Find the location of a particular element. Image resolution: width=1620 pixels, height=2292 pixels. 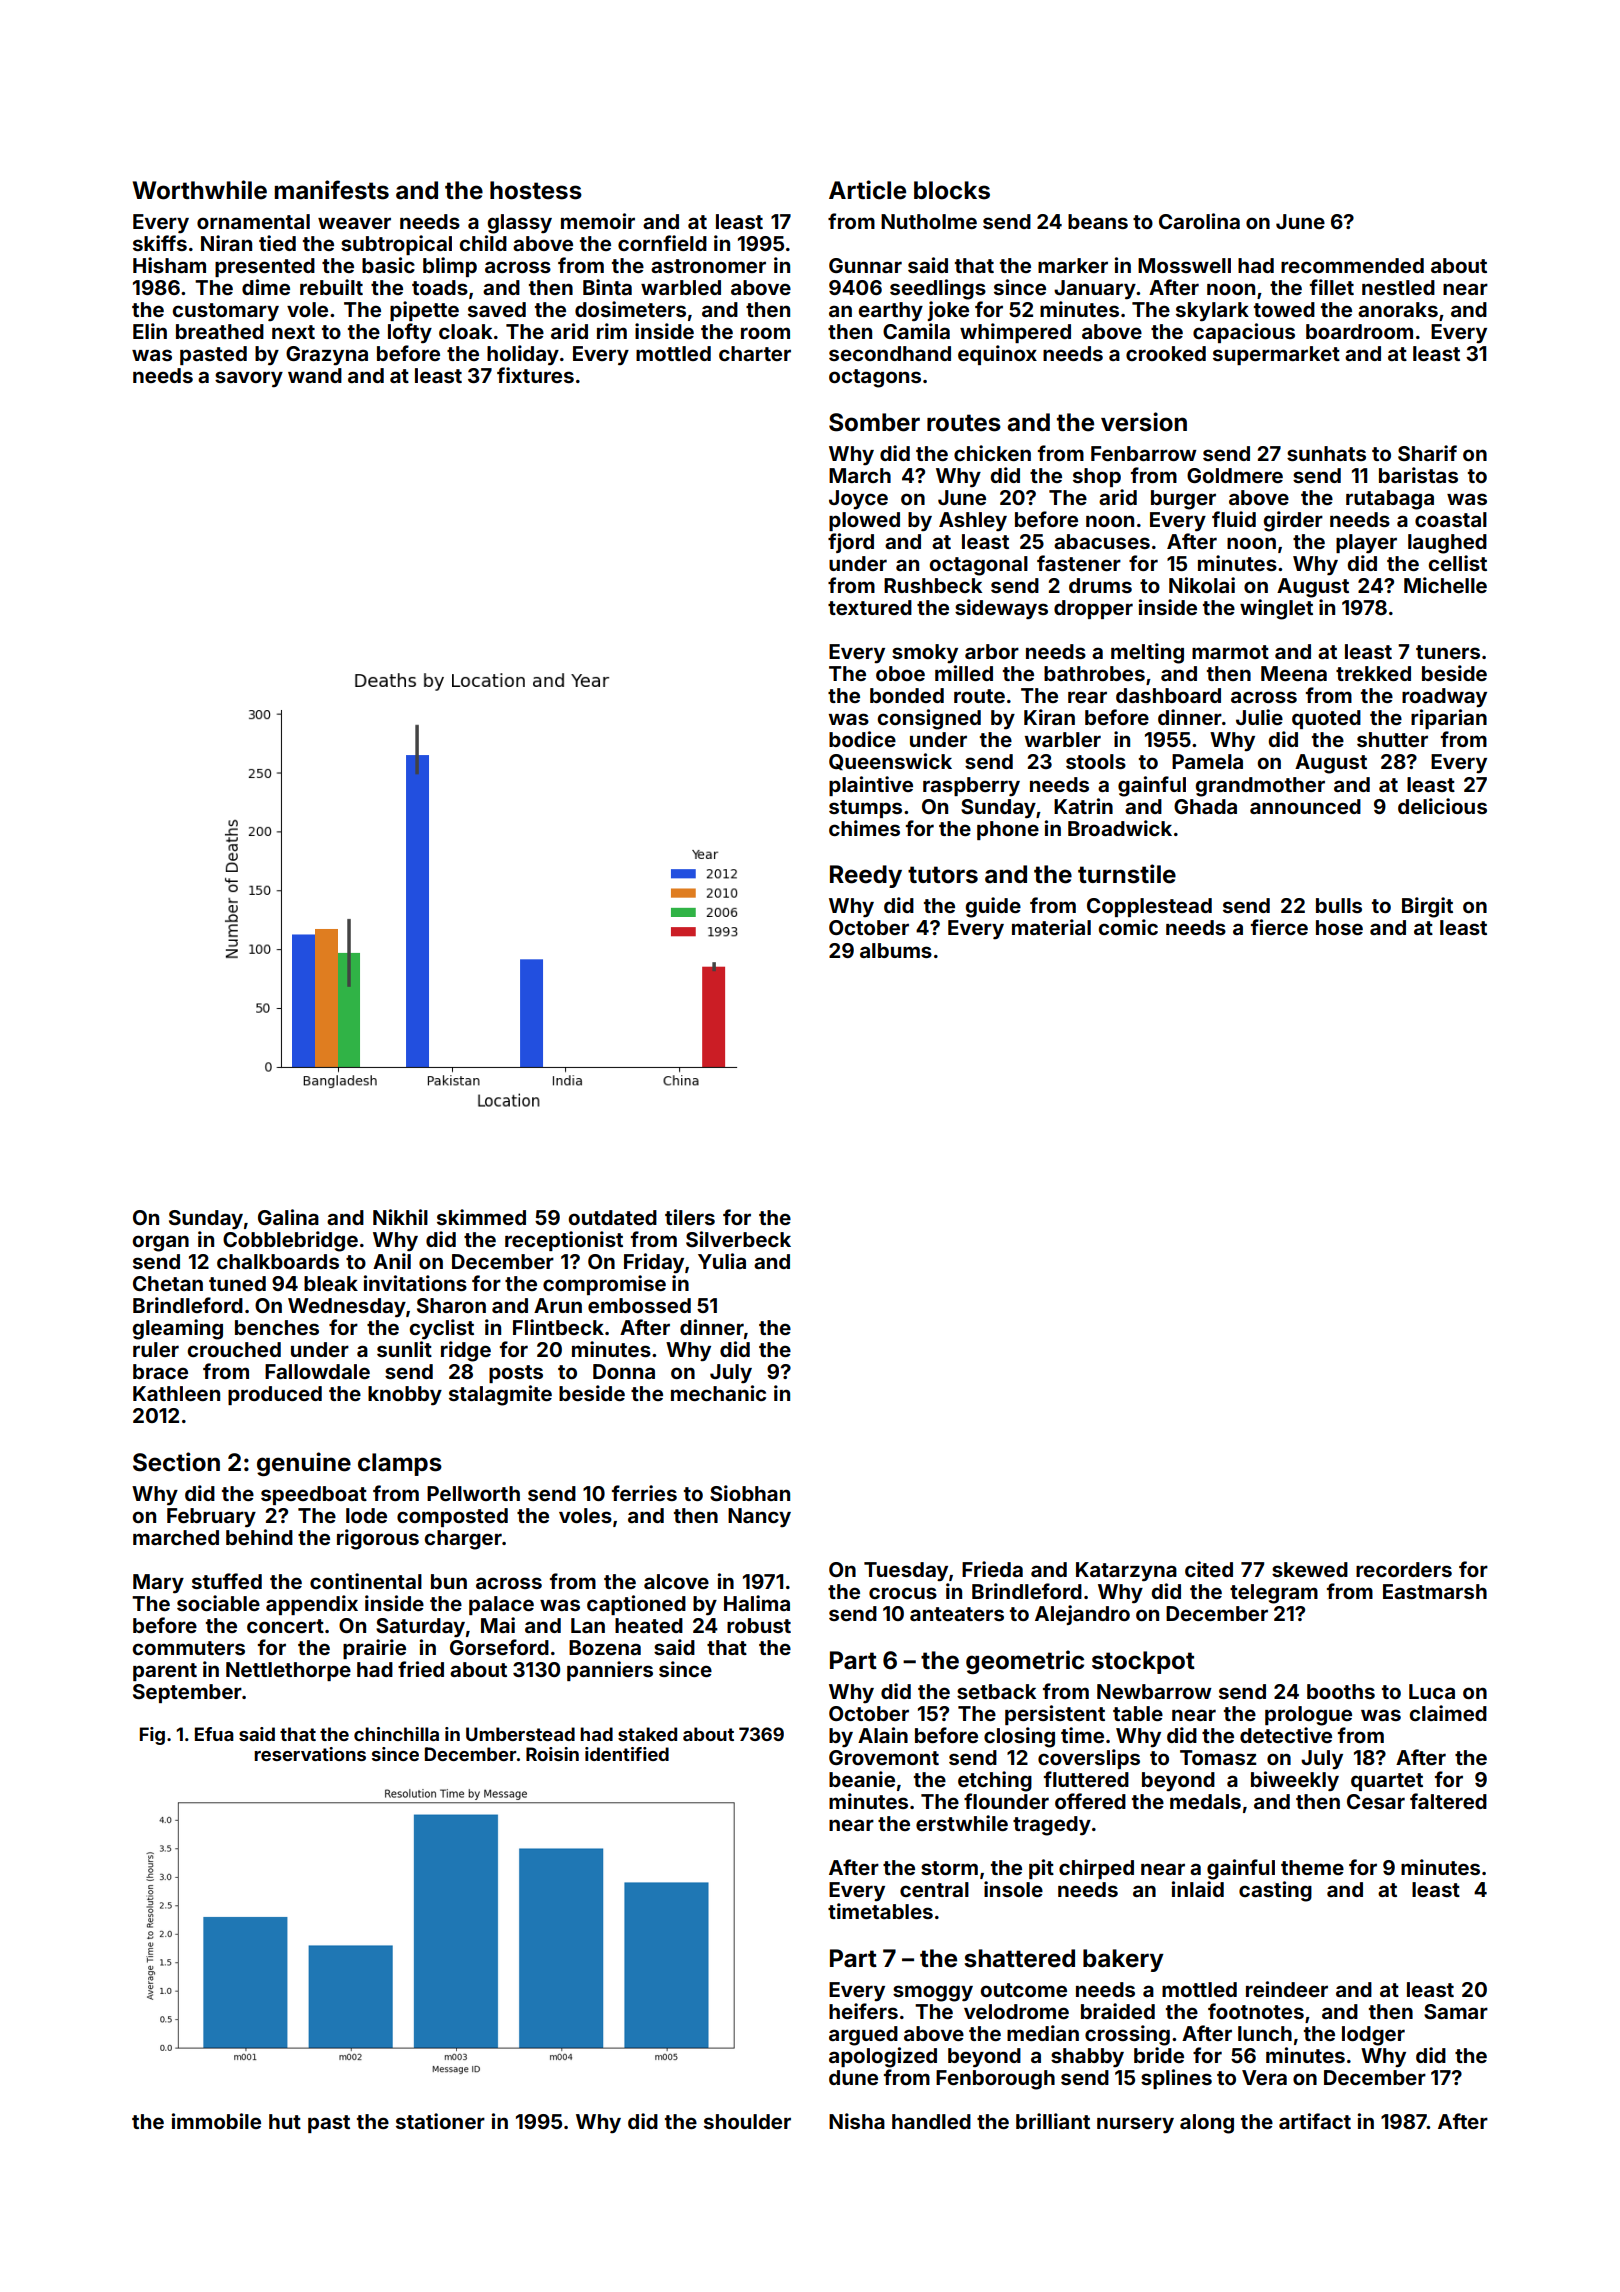

savory is located at coordinates (249, 379).
